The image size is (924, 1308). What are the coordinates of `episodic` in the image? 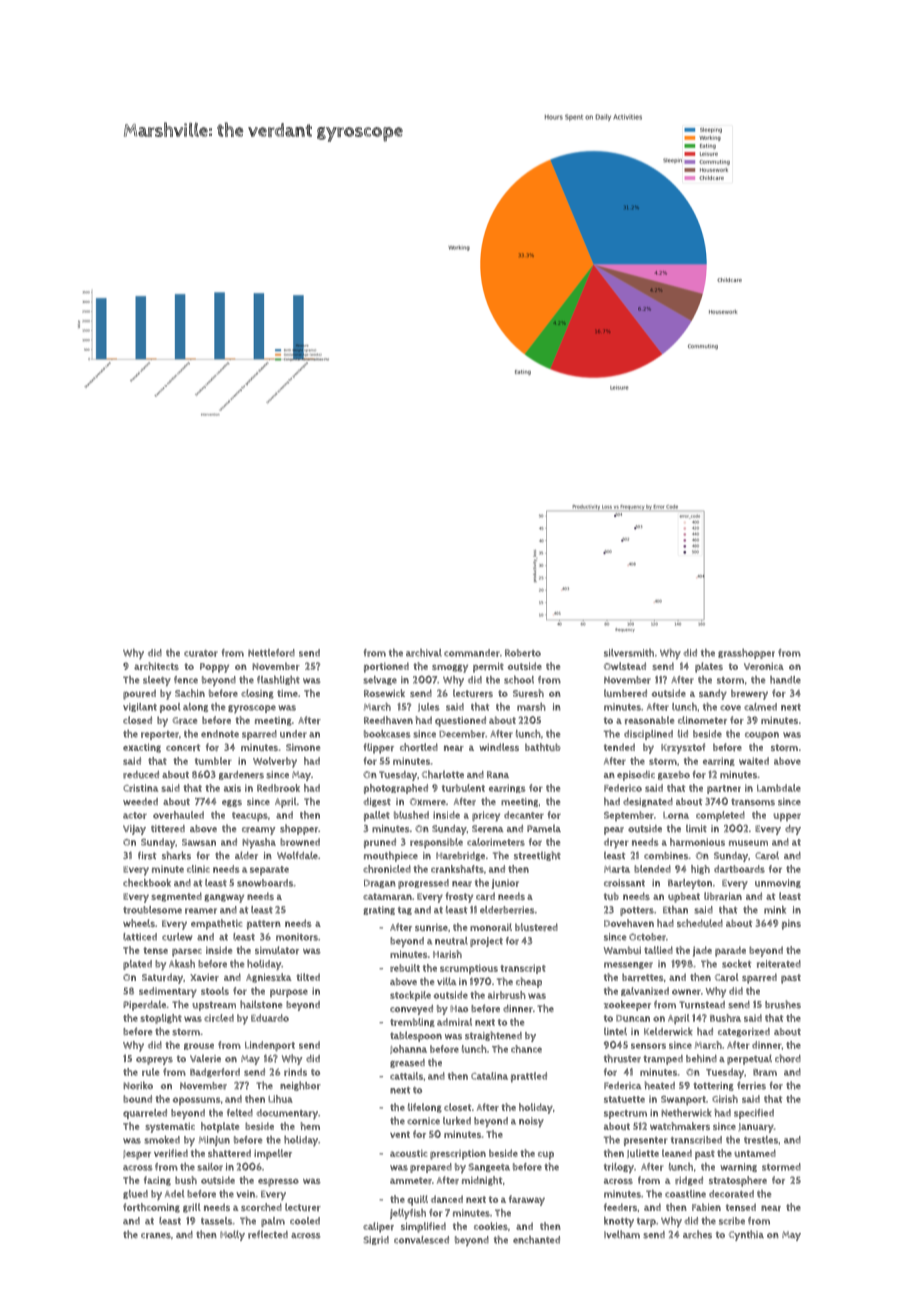 It's located at (636, 776).
